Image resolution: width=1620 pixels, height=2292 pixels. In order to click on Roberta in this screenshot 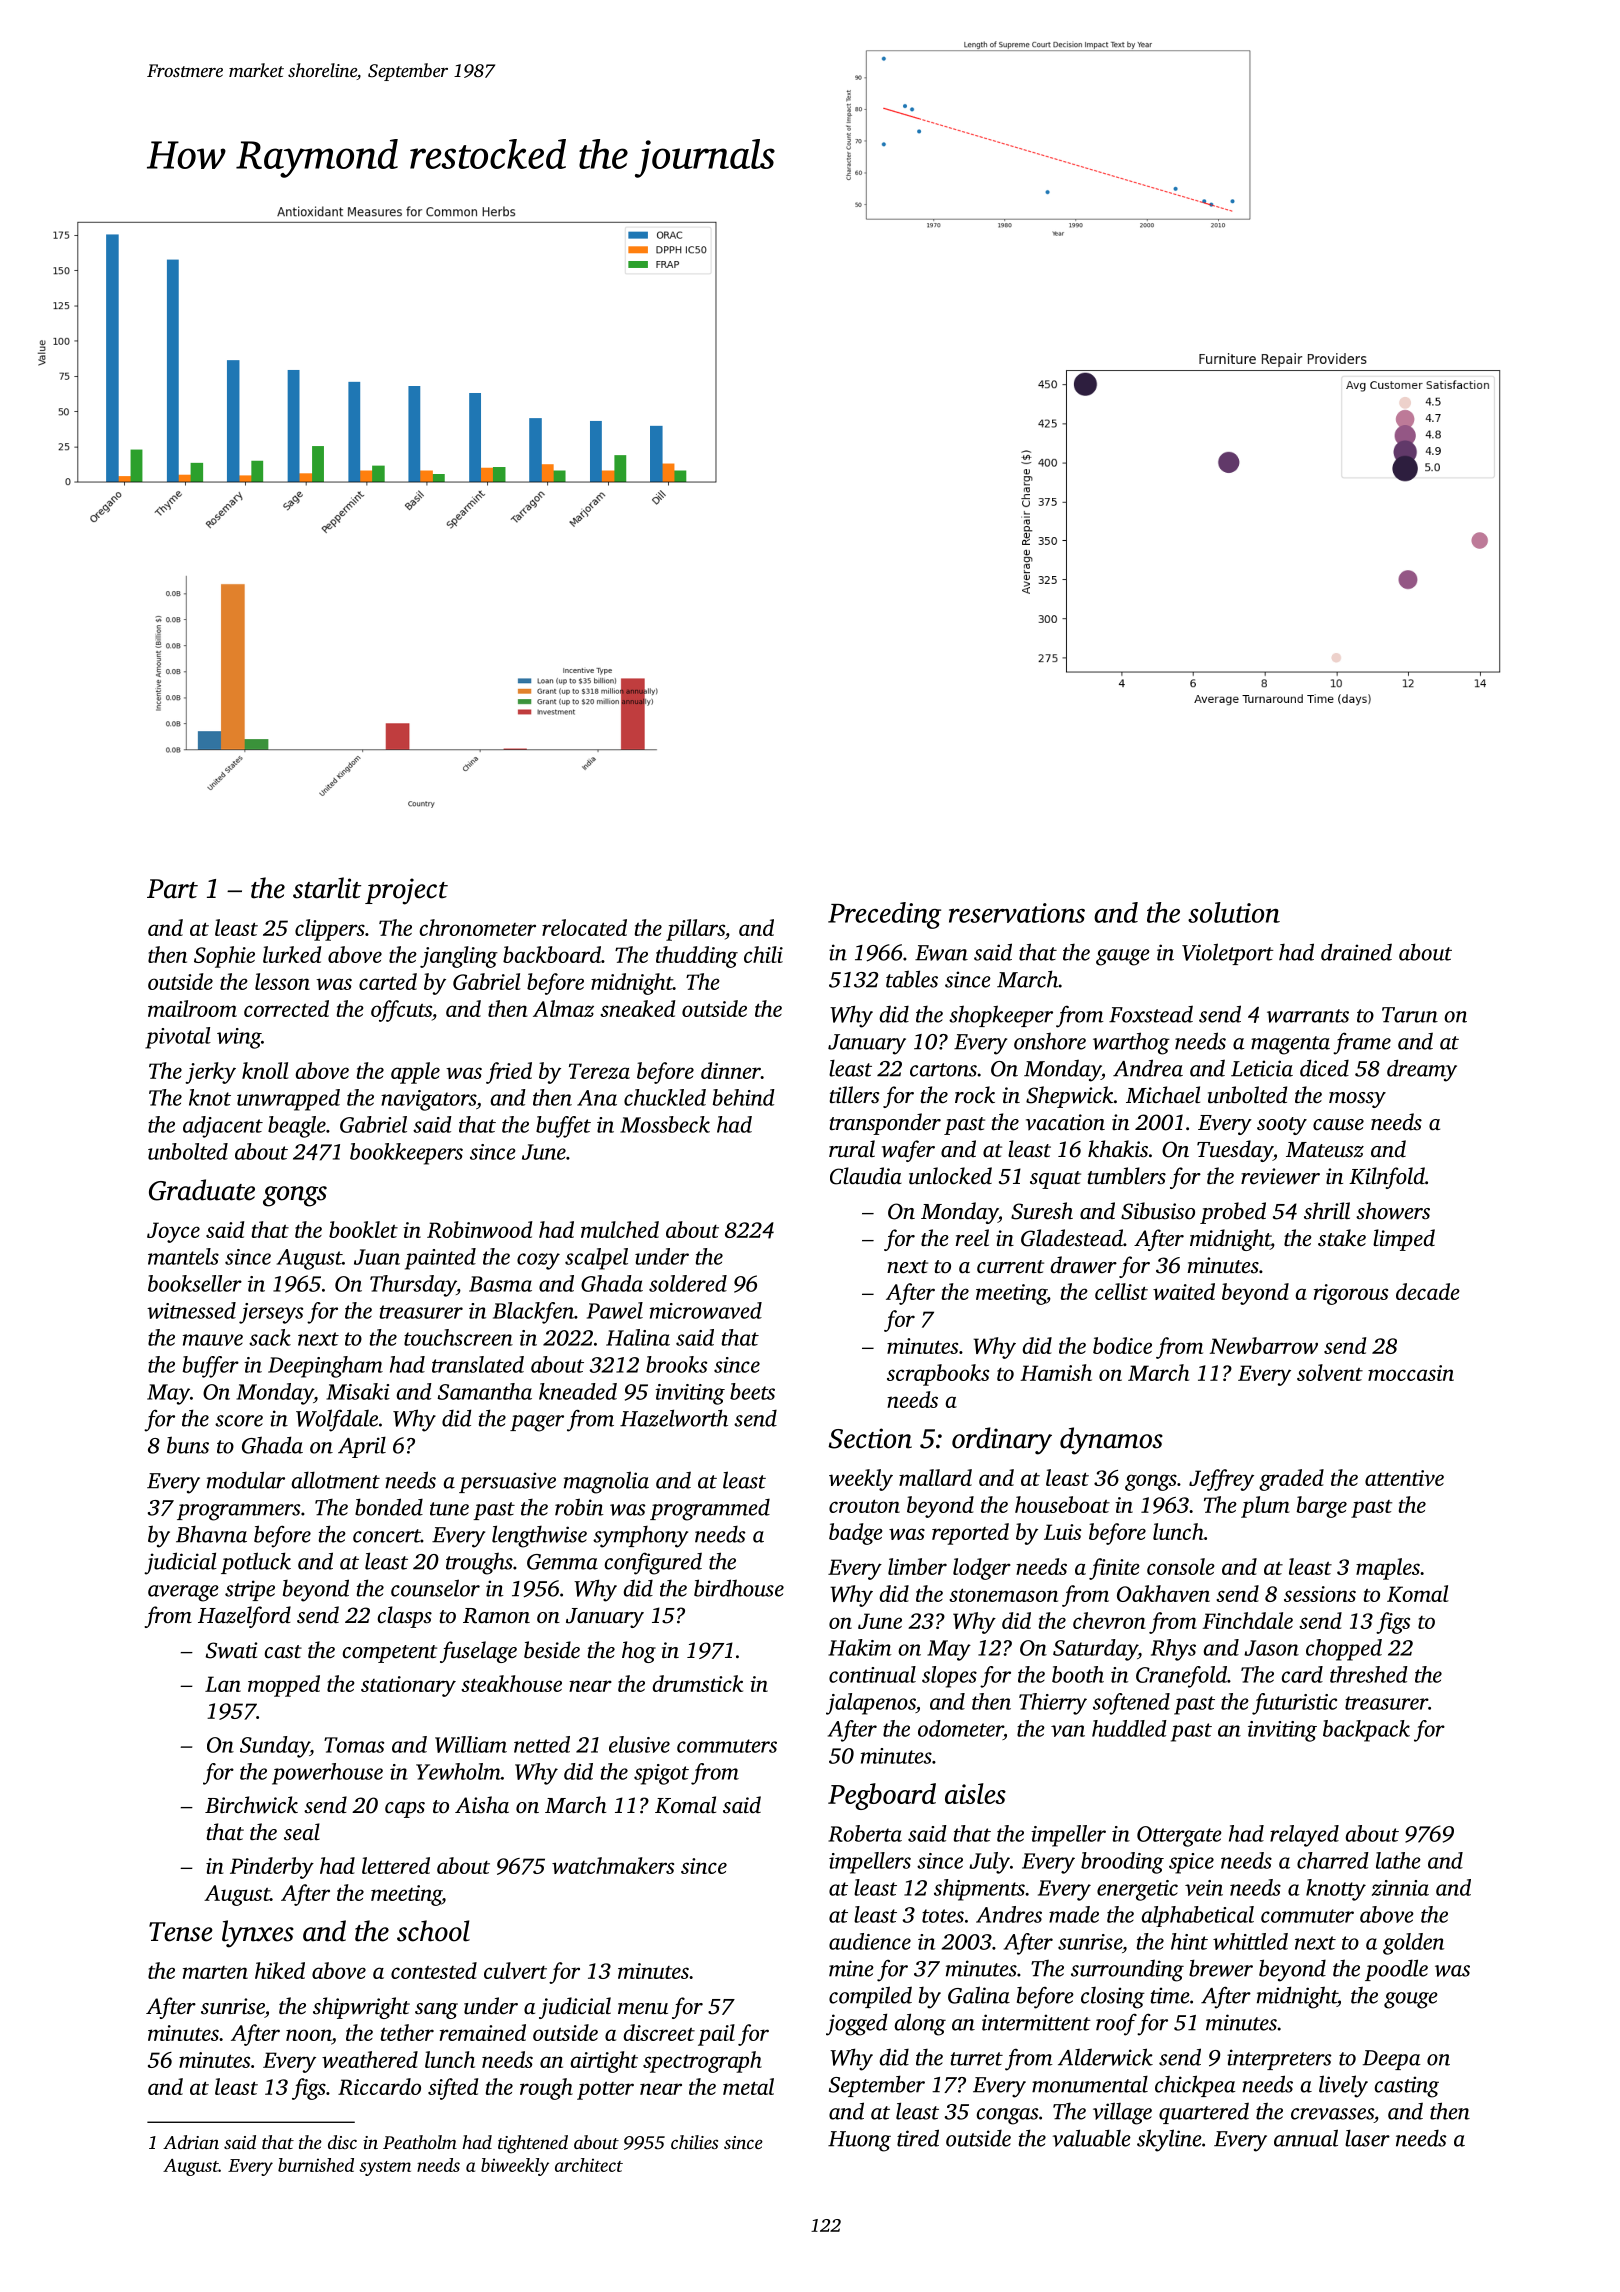, I will do `click(865, 1833)`.
